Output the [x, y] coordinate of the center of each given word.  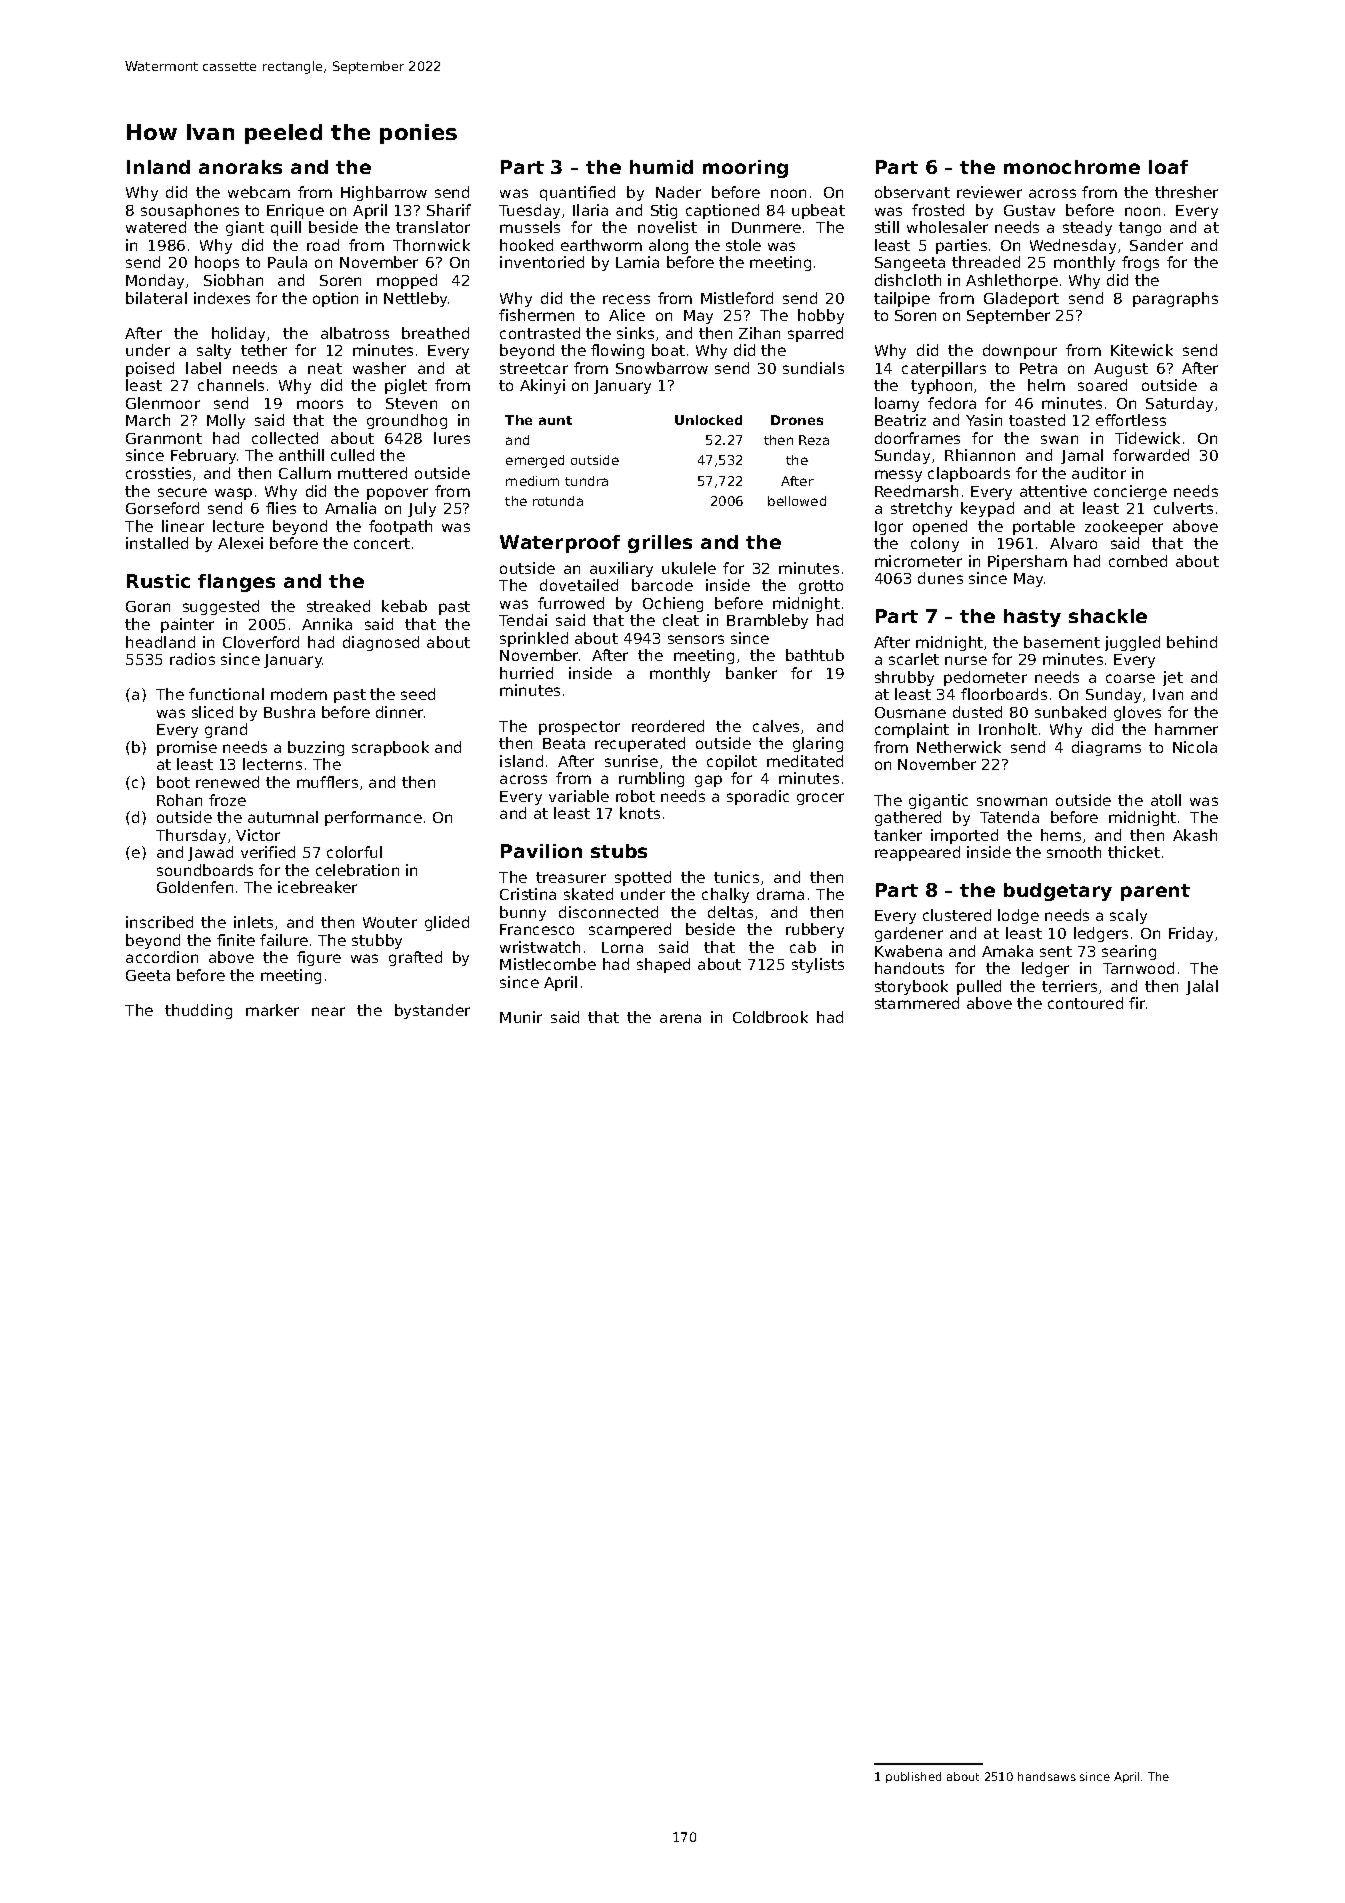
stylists [818, 965]
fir [1137, 1003]
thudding [198, 1011]
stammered [917, 1003]
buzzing [316, 748]
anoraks [240, 167]
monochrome [1072, 167]
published [913, 1777]
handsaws [1047, 1776]
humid [661, 167]
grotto [821, 587]
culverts [1183, 508]
